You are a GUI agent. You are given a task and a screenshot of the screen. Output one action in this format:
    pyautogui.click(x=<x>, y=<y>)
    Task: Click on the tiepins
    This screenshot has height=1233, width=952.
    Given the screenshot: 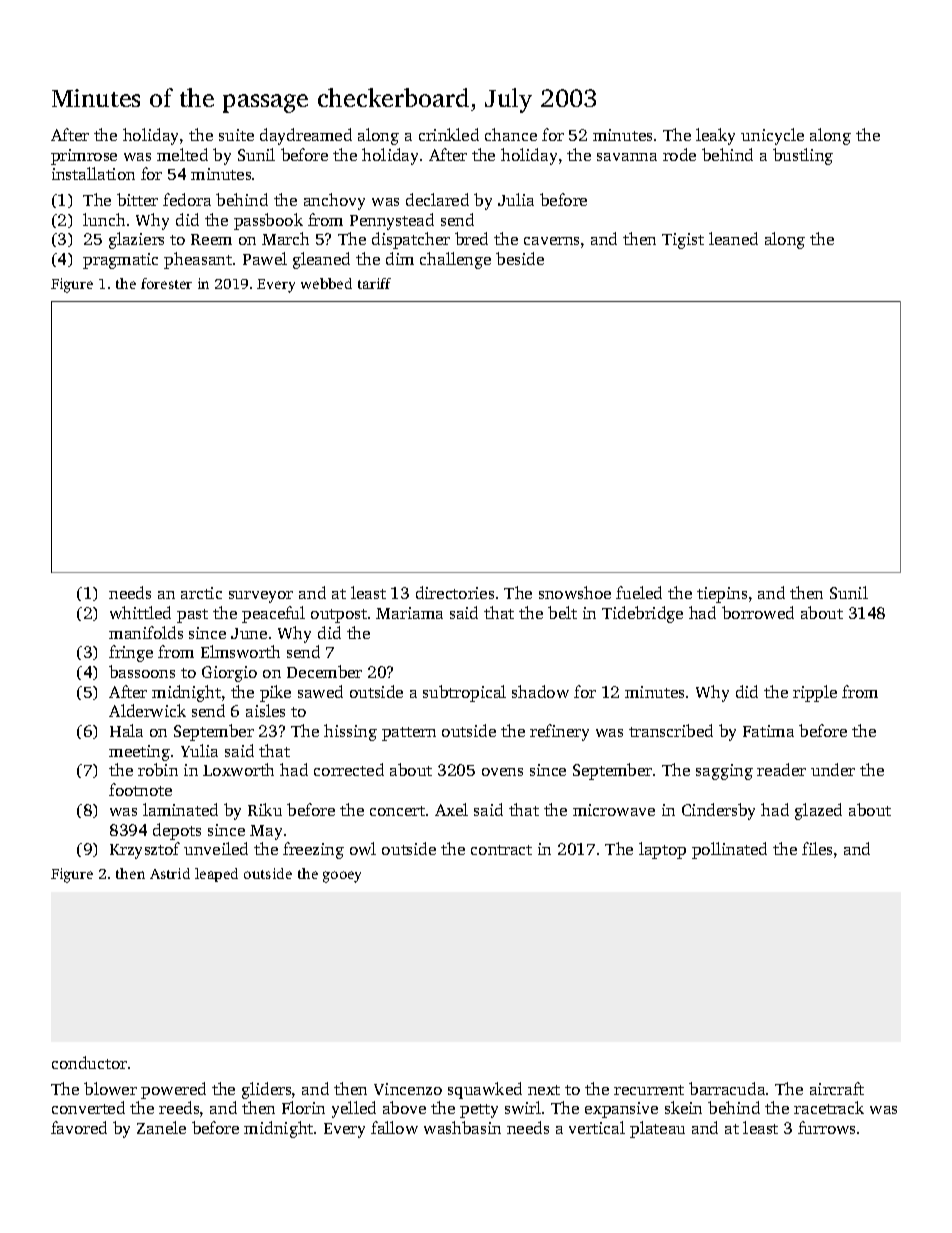 What is the action you would take?
    pyautogui.click(x=722, y=595)
